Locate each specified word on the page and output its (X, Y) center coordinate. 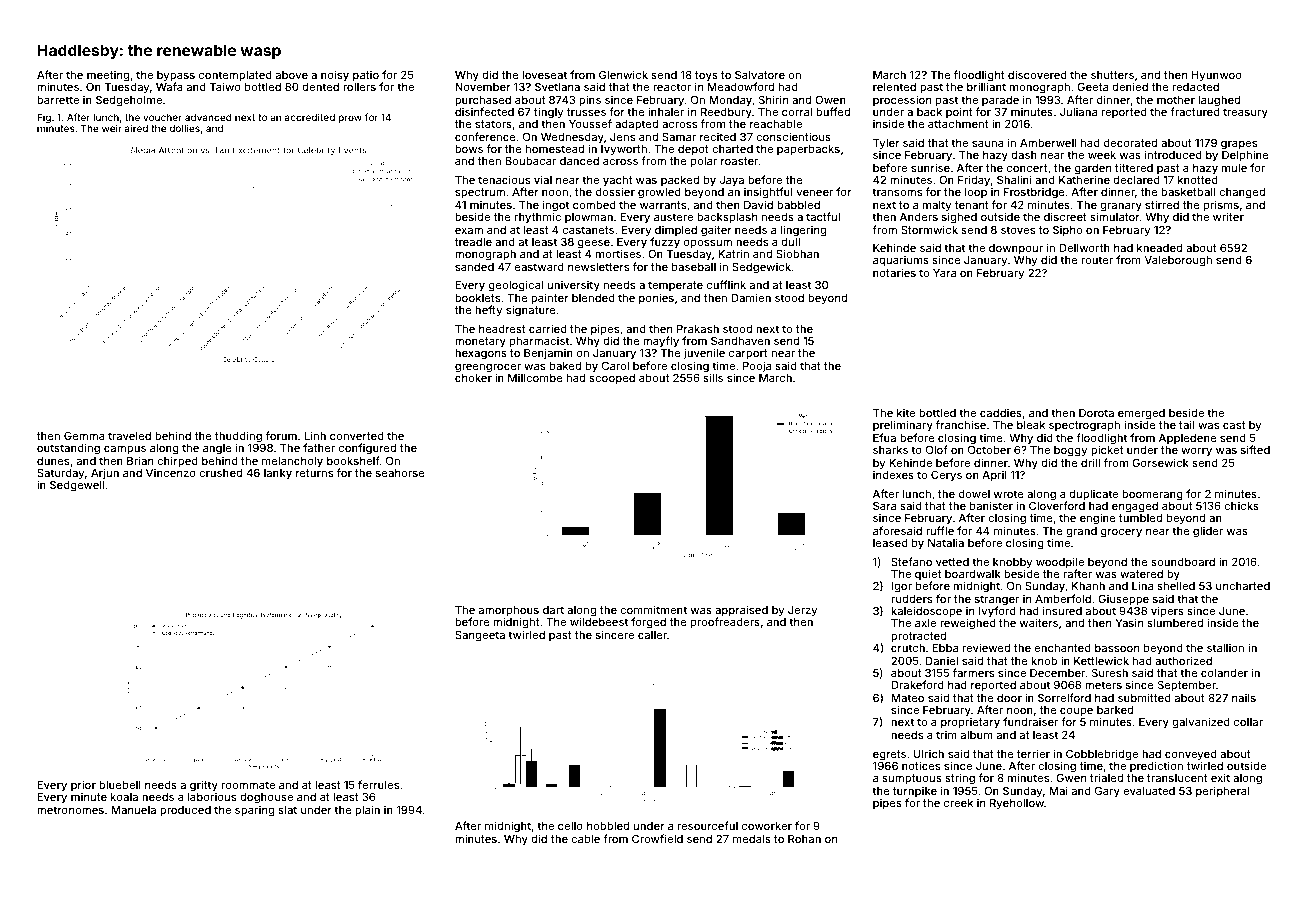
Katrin (733, 253)
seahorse (400, 473)
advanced (208, 117)
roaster (740, 161)
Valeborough (1178, 261)
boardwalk (973, 574)
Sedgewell (77, 486)
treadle (473, 242)
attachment (958, 124)
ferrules (378, 784)
